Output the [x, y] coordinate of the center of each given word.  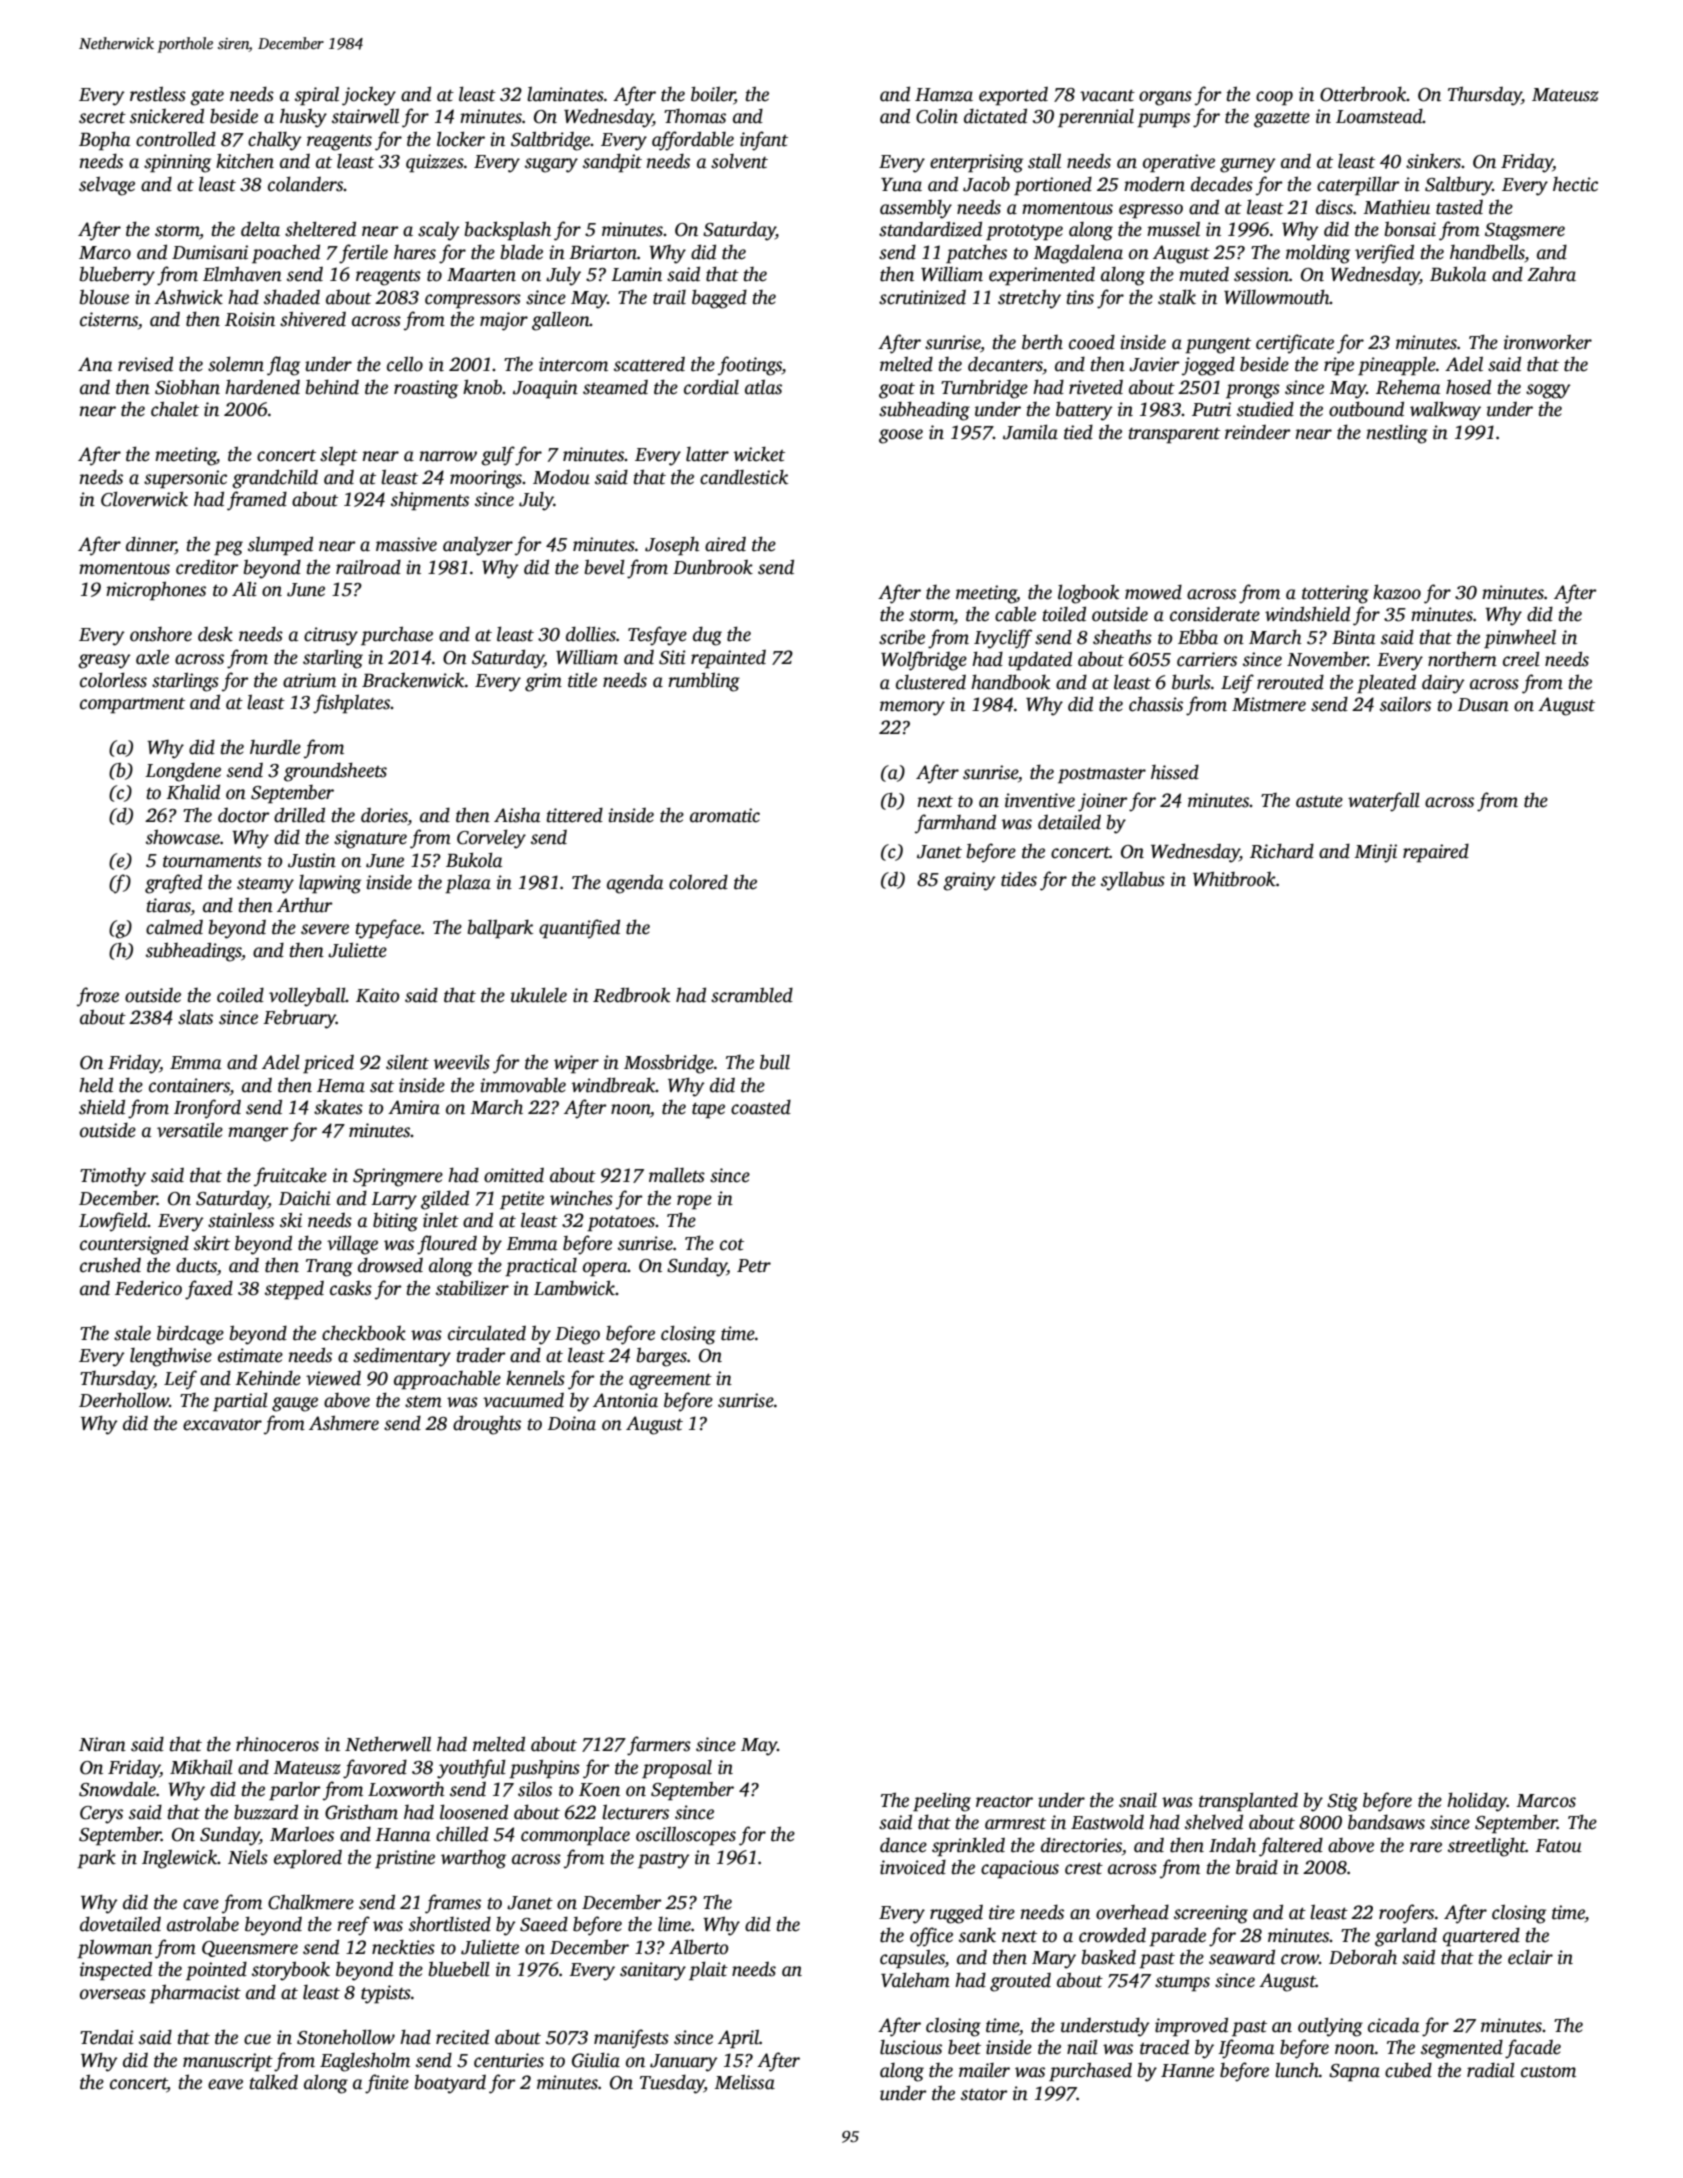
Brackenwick [413, 680]
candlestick [744, 477]
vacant [1107, 95]
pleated [1386, 684]
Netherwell [388, 1744]
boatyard [450, 2084]
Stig [1342, 1802]
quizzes [435, 163]
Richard [1282, 851]
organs [1165, 98]
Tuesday [672, 2084]
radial [1491, 2070]
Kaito [377, 995]
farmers [659, 1746]
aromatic [725, 815]
